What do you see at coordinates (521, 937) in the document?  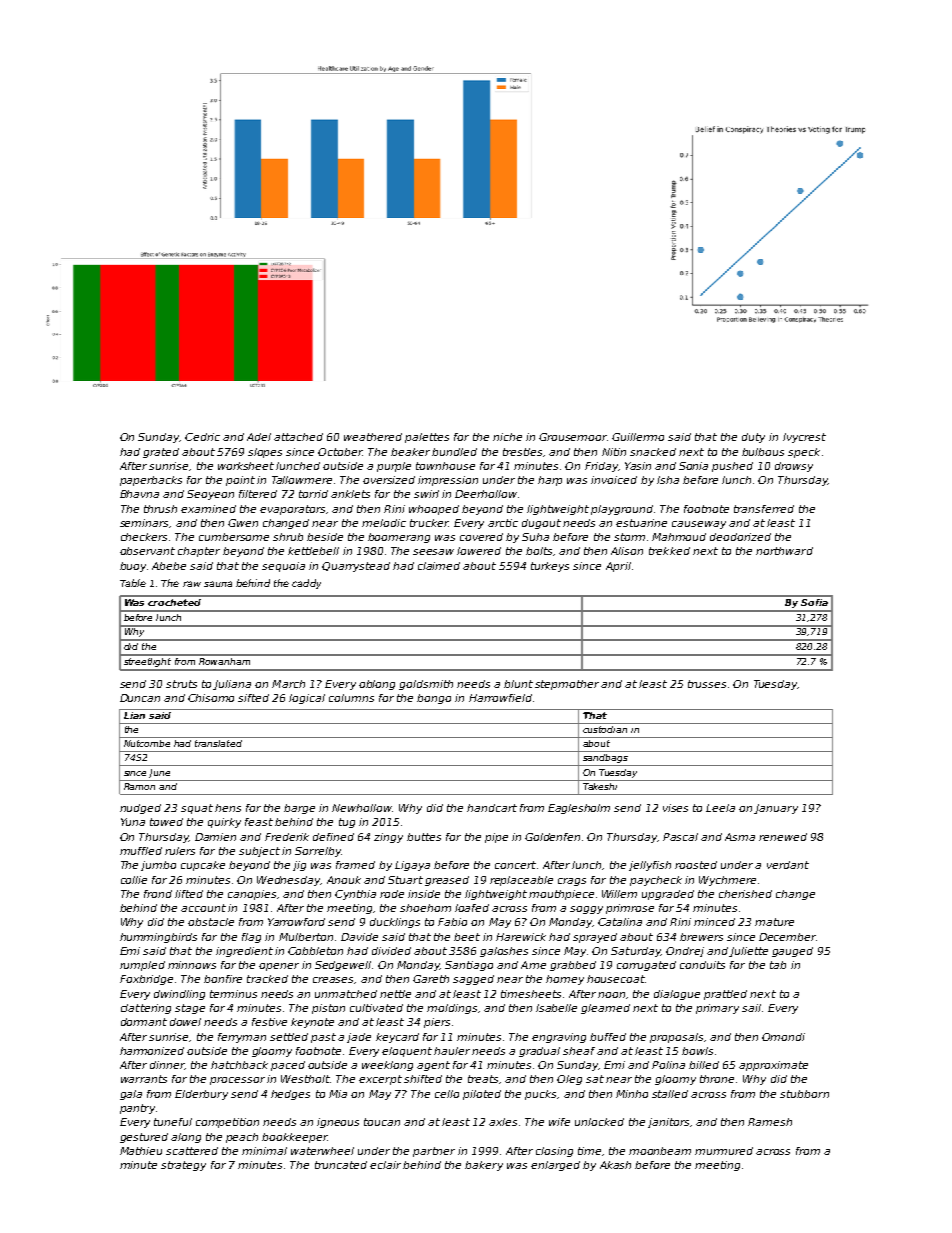 I see `Harewick` at bounding box center [521, 937].
